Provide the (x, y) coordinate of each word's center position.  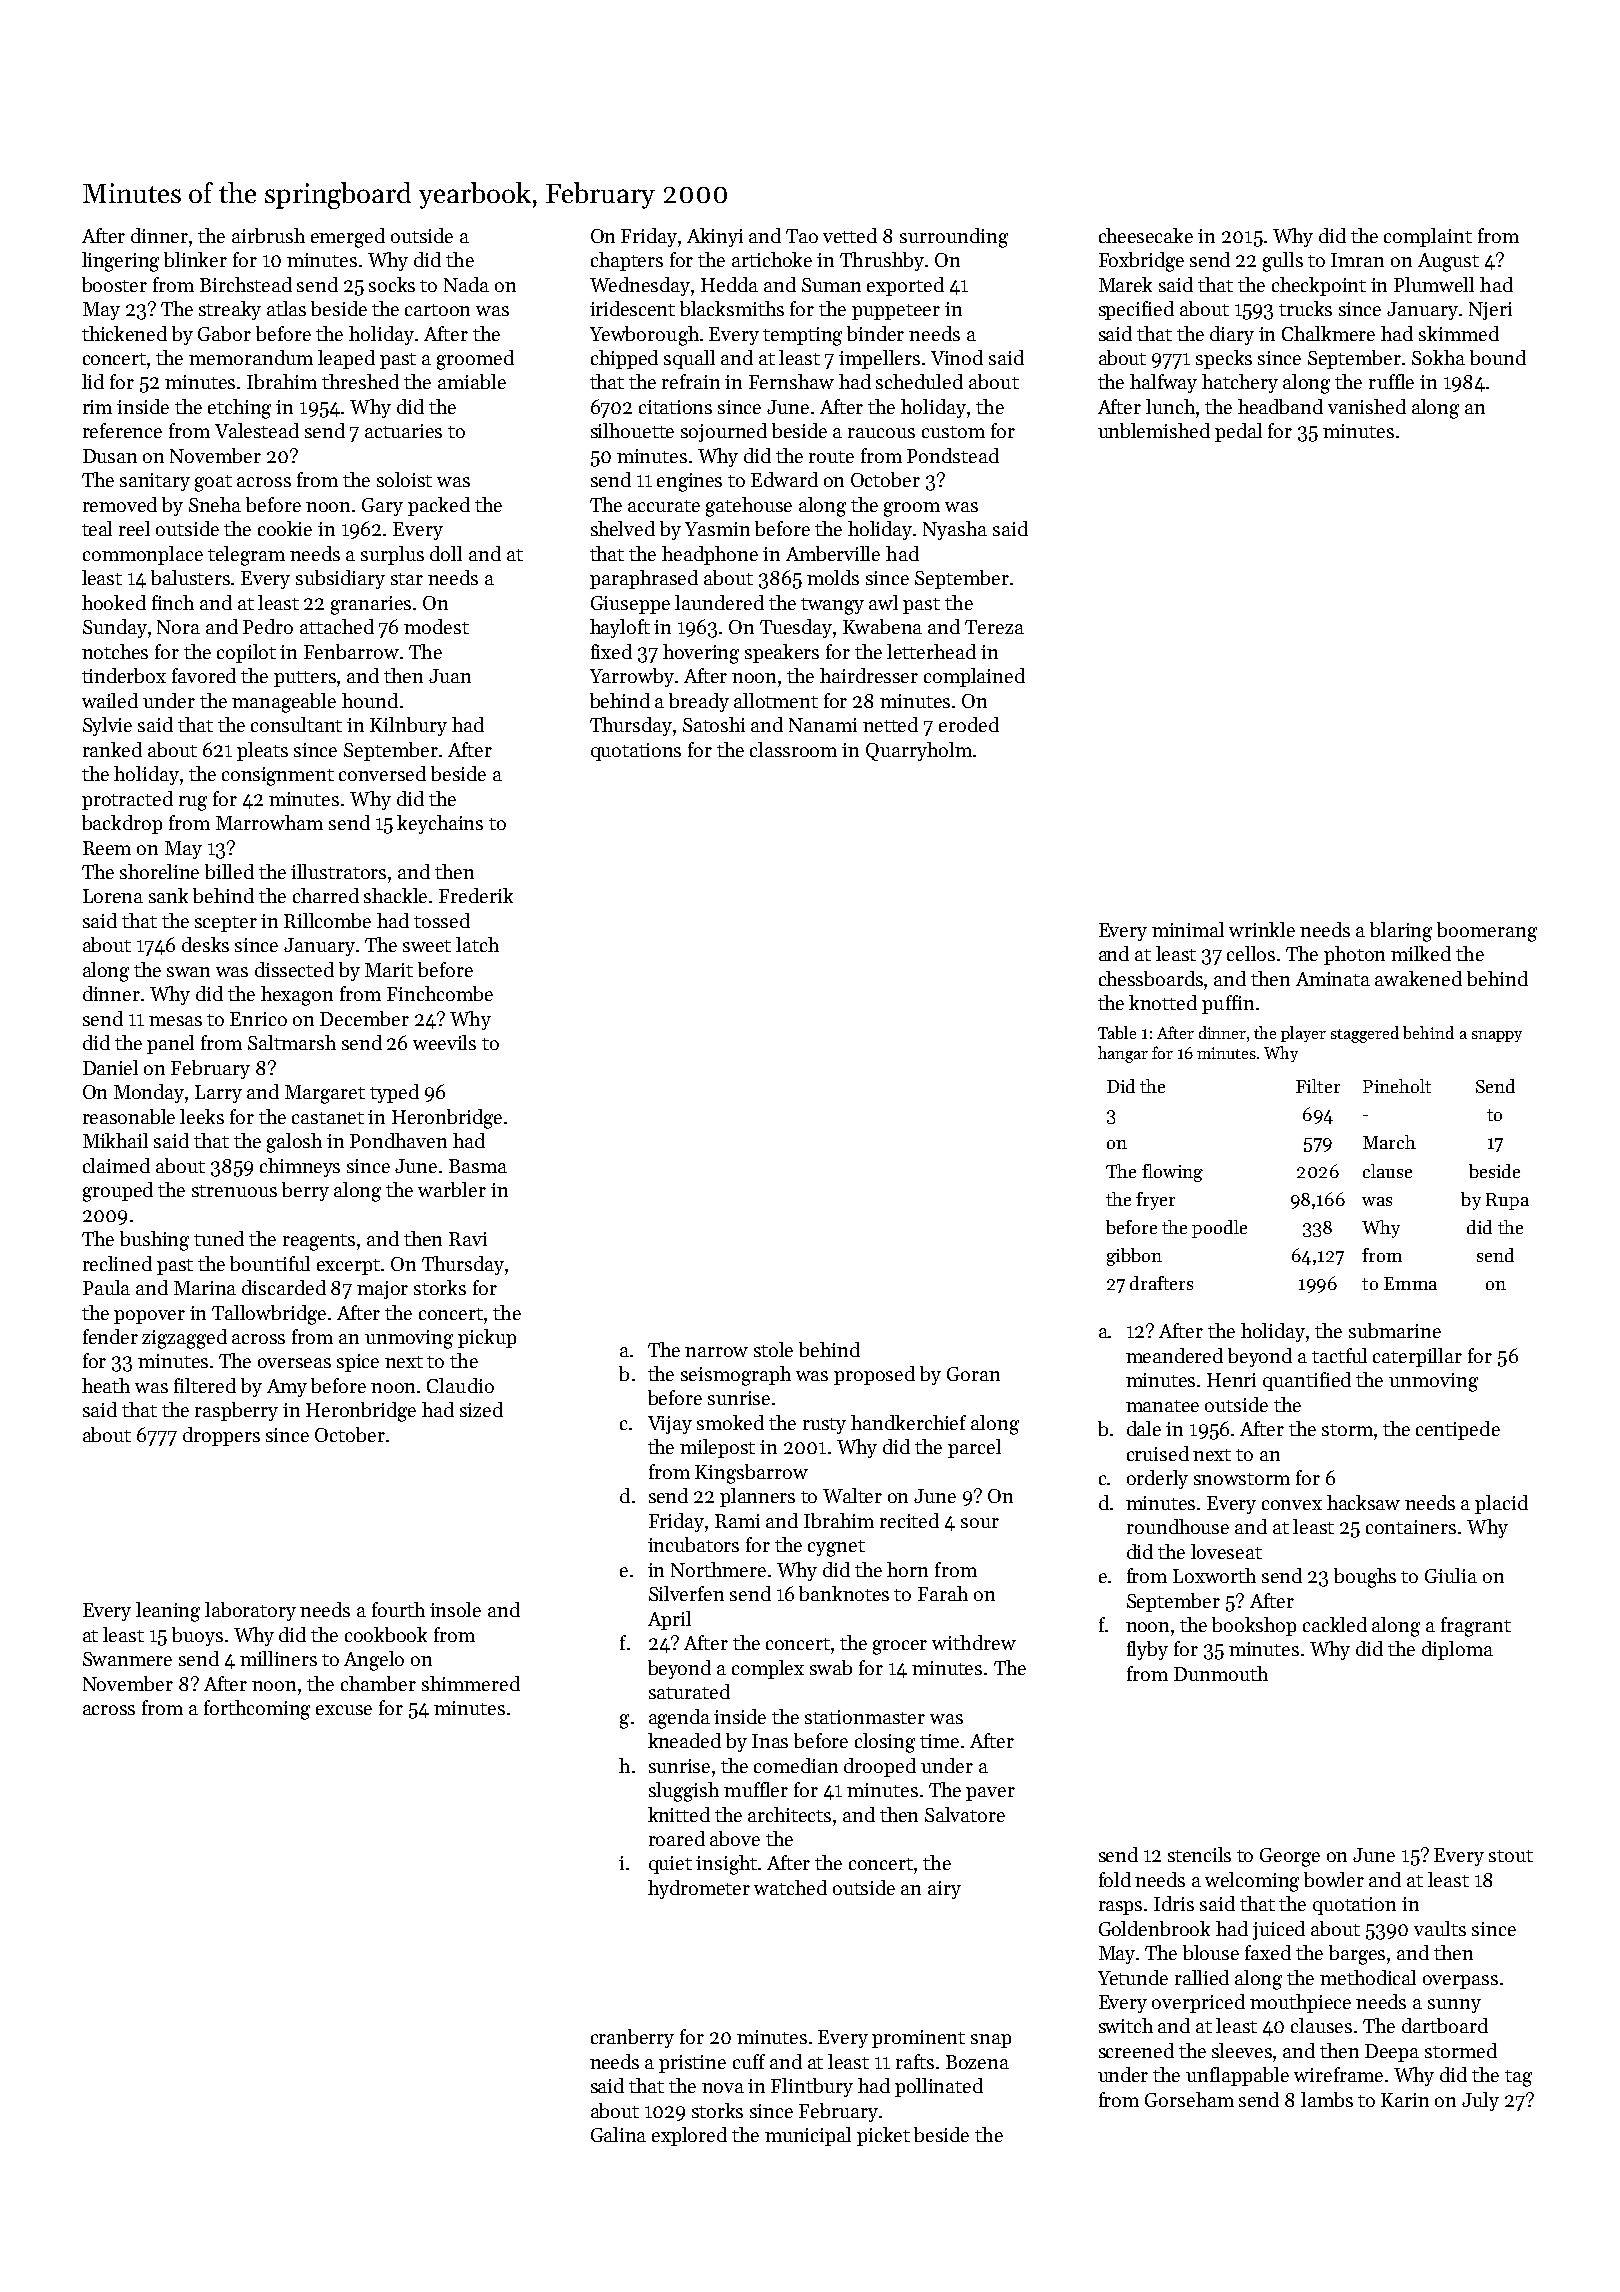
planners (757, 1497)
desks (205, 944)
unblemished (1154, 430)
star (407, 579)
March (1389, 1142)
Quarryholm (919, 751)
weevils (444, 1042)
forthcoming (257, 1710)
